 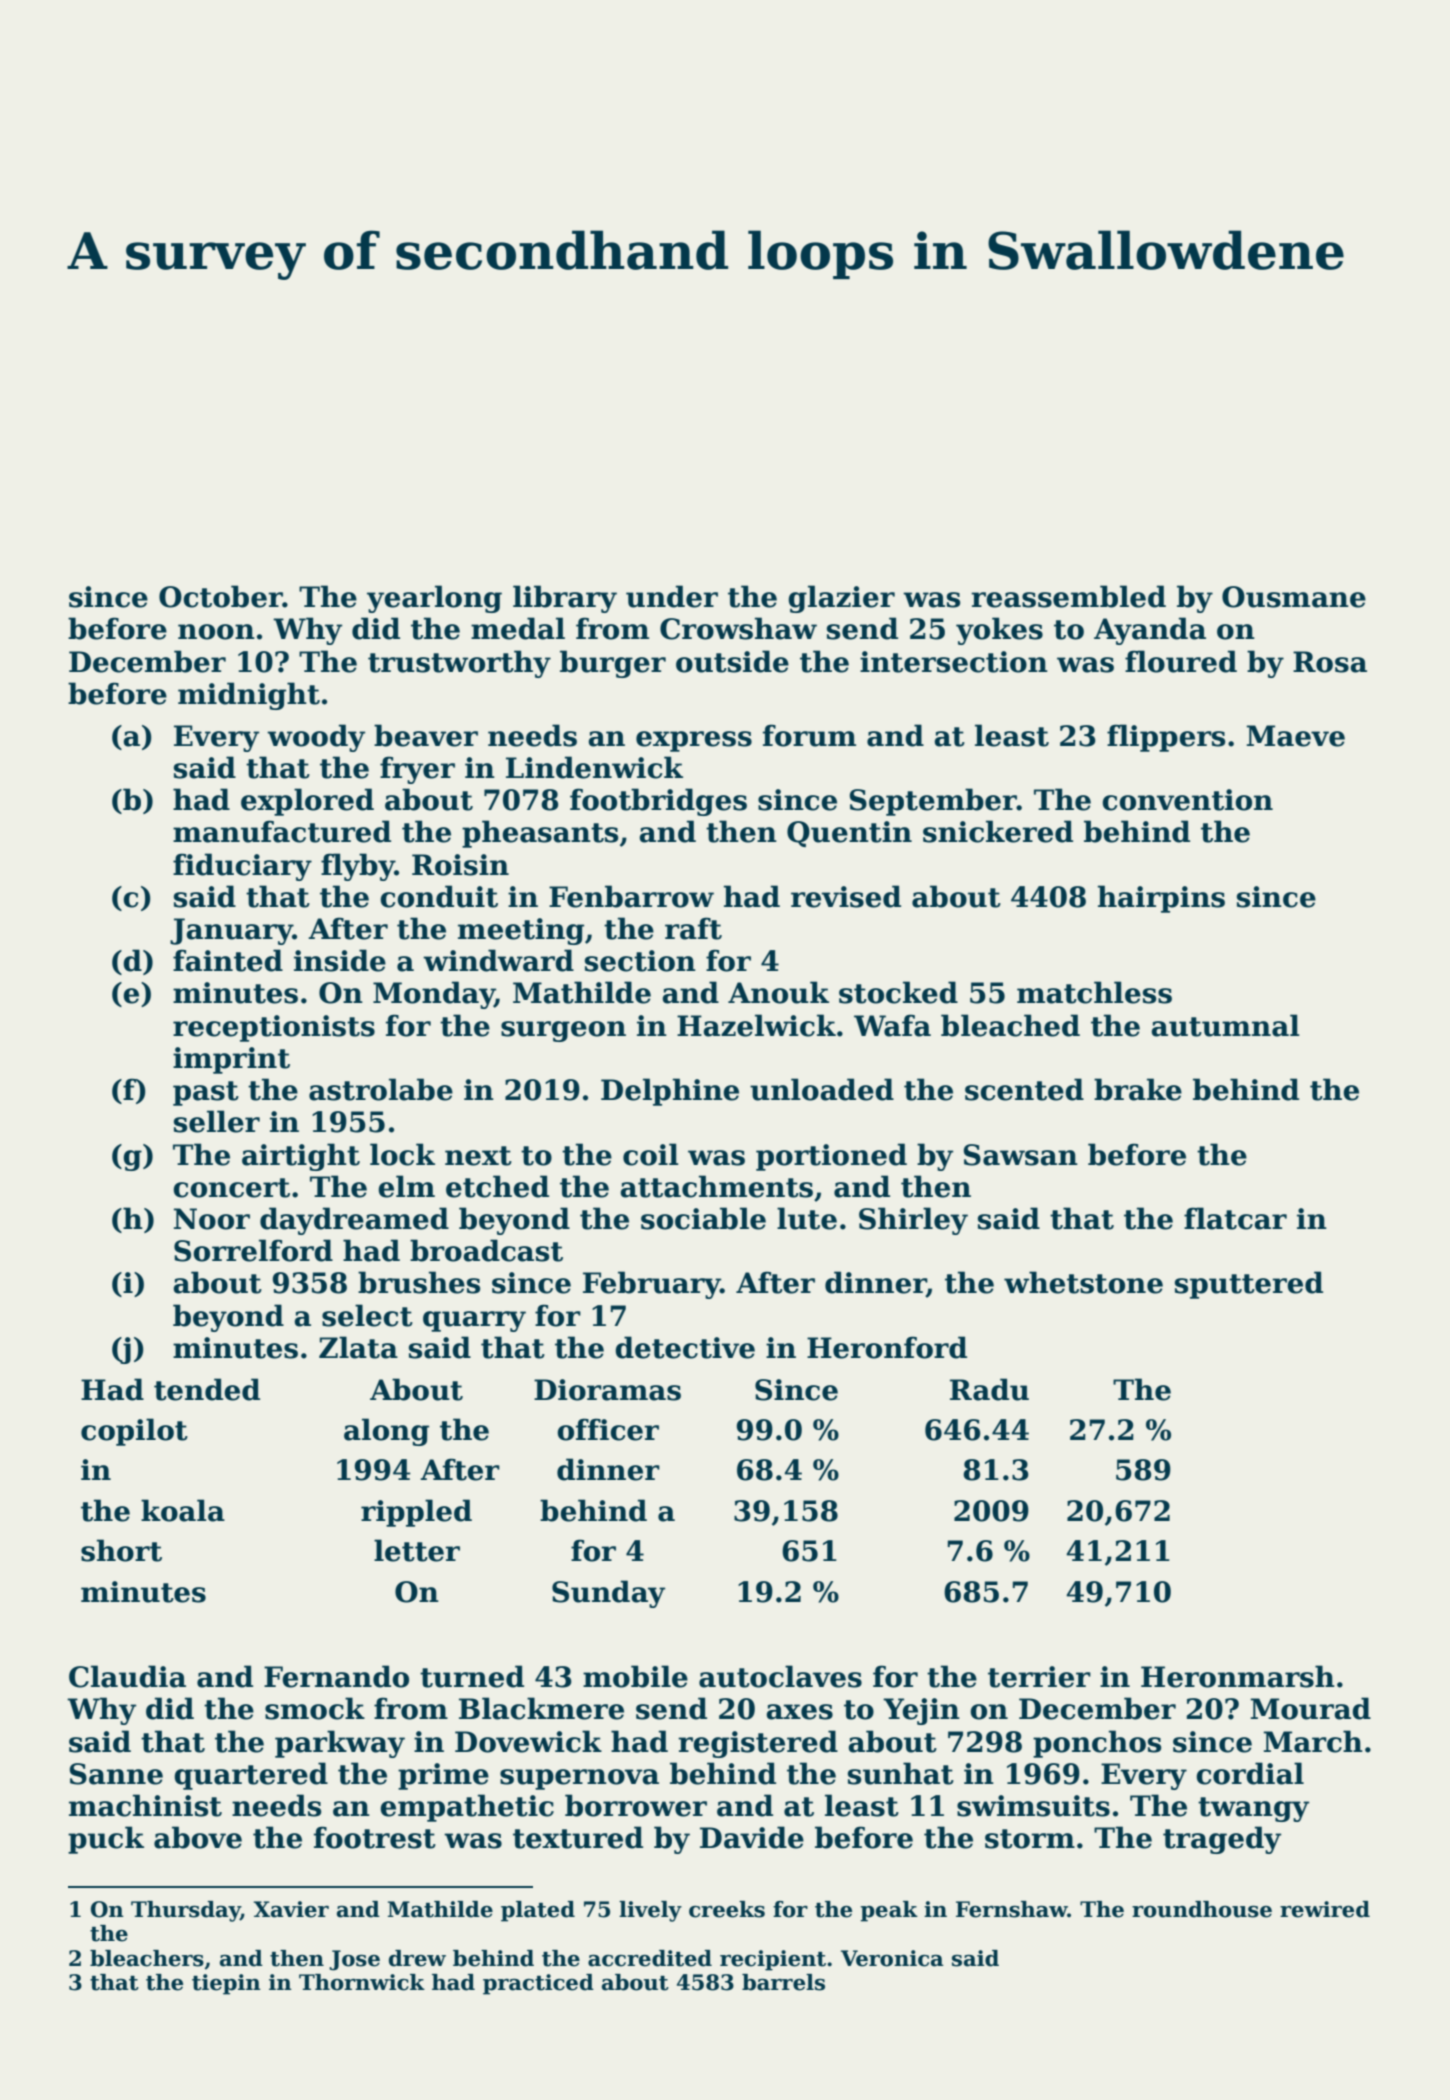 What do you see at coordinates (841, 599) in the screenshot?
I see `glazier` at bounding box center [841, 599].
